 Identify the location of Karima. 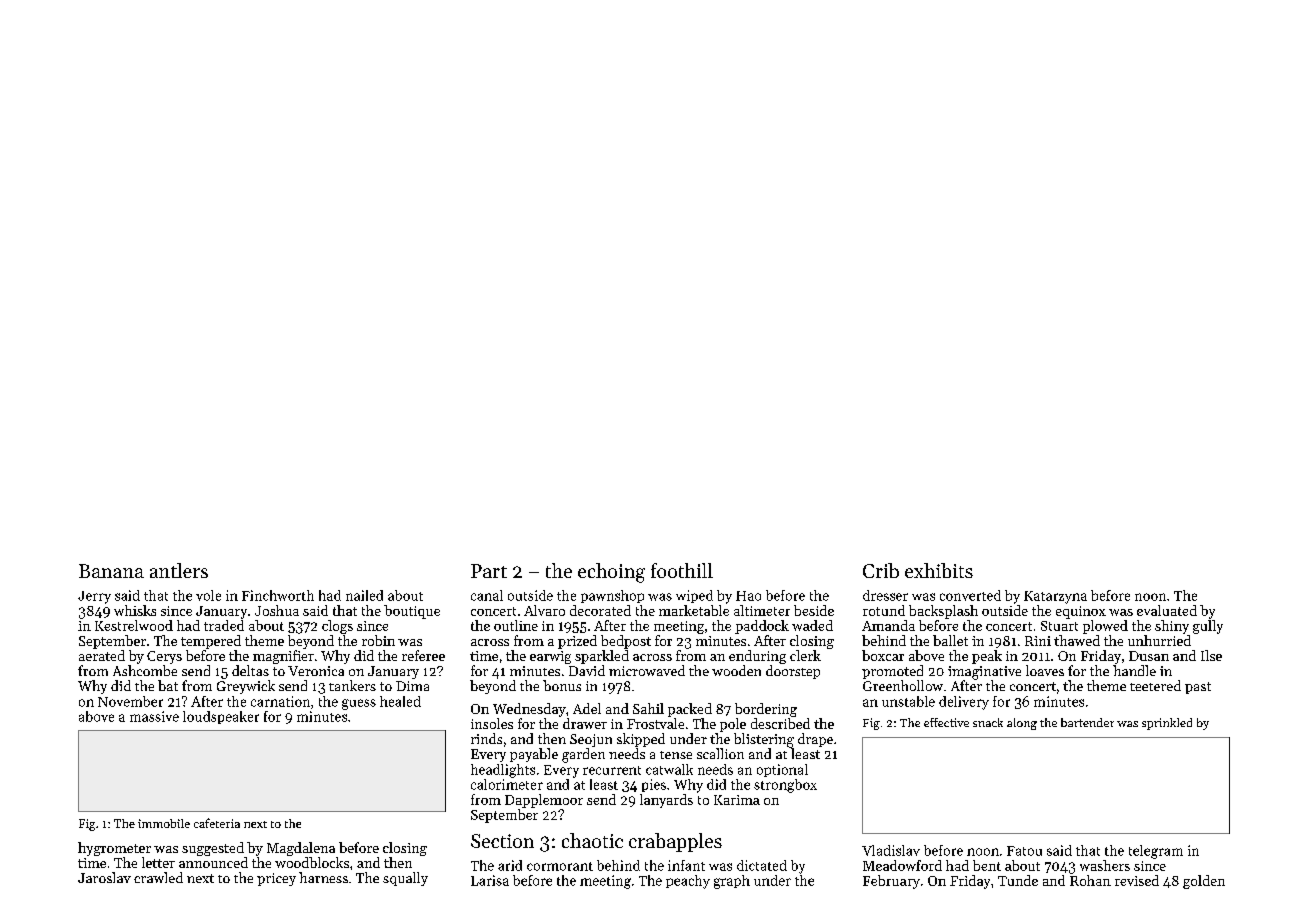
(737, 800).
